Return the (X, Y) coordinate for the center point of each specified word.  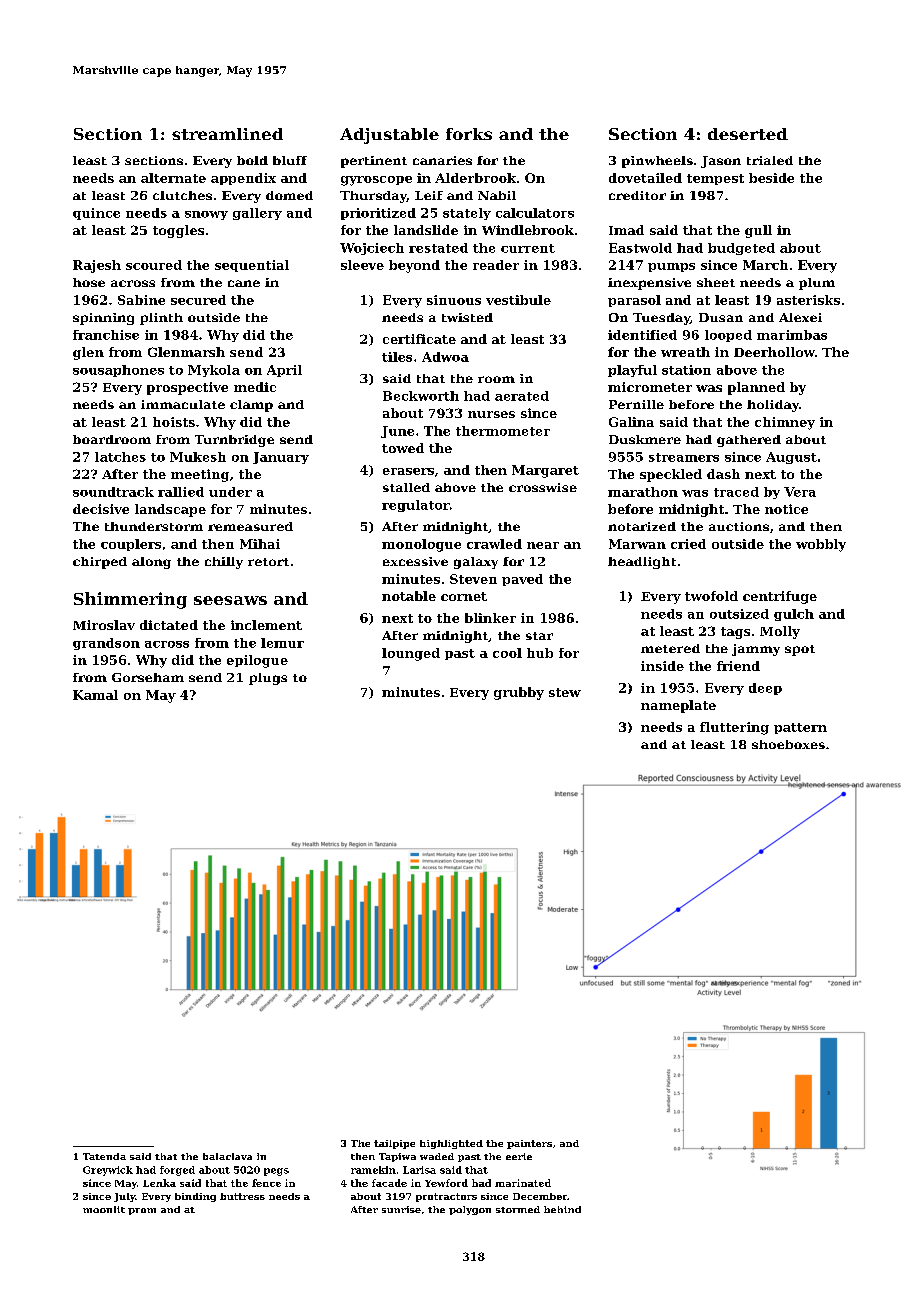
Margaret (545, 471)
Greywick (108, 1171)
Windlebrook (528, 230)
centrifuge (780, 597)
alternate (173, 178)
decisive (101, 509)
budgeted (741, 249)
